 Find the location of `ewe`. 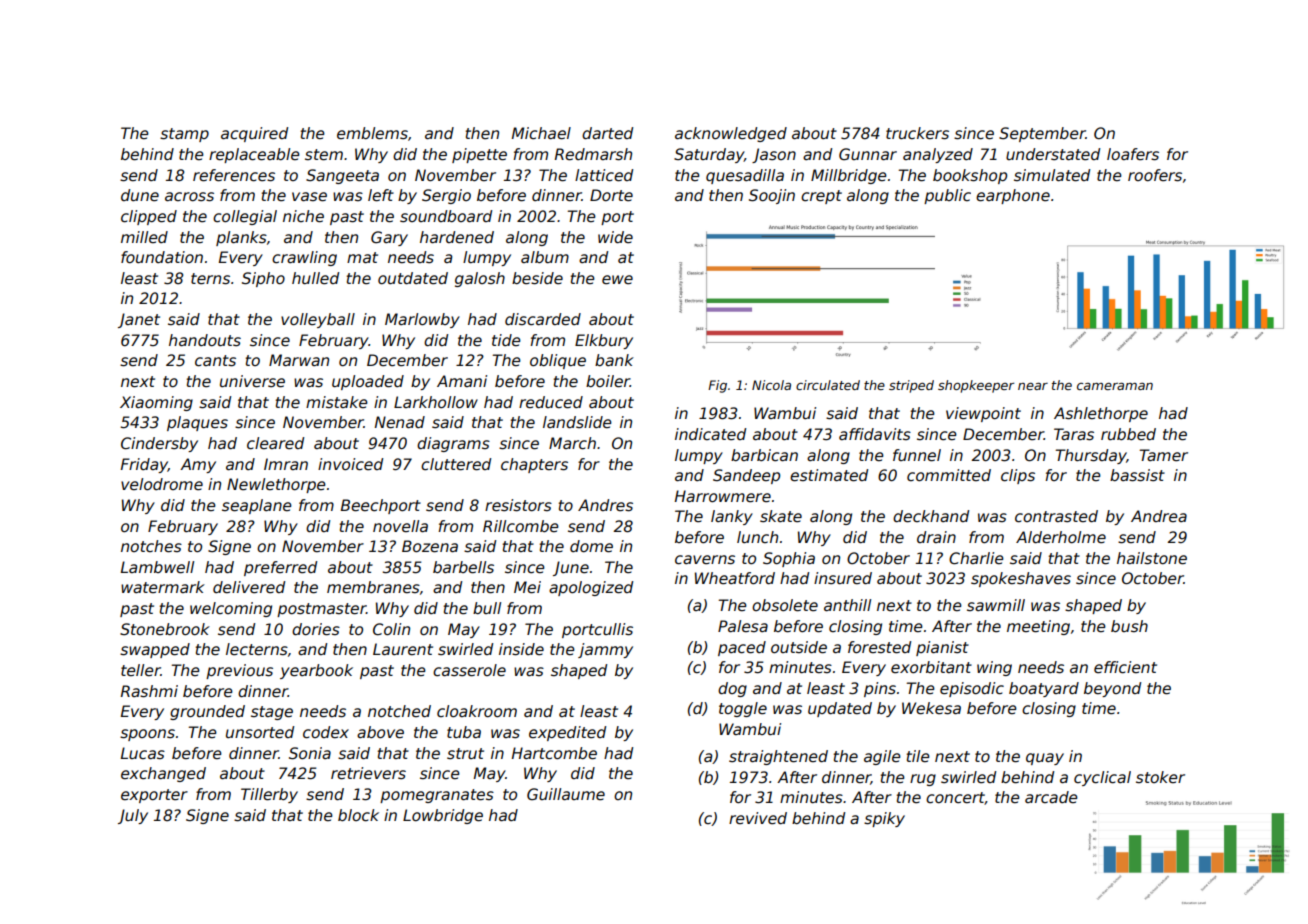

ewe is located at coordinates (617, 279).
